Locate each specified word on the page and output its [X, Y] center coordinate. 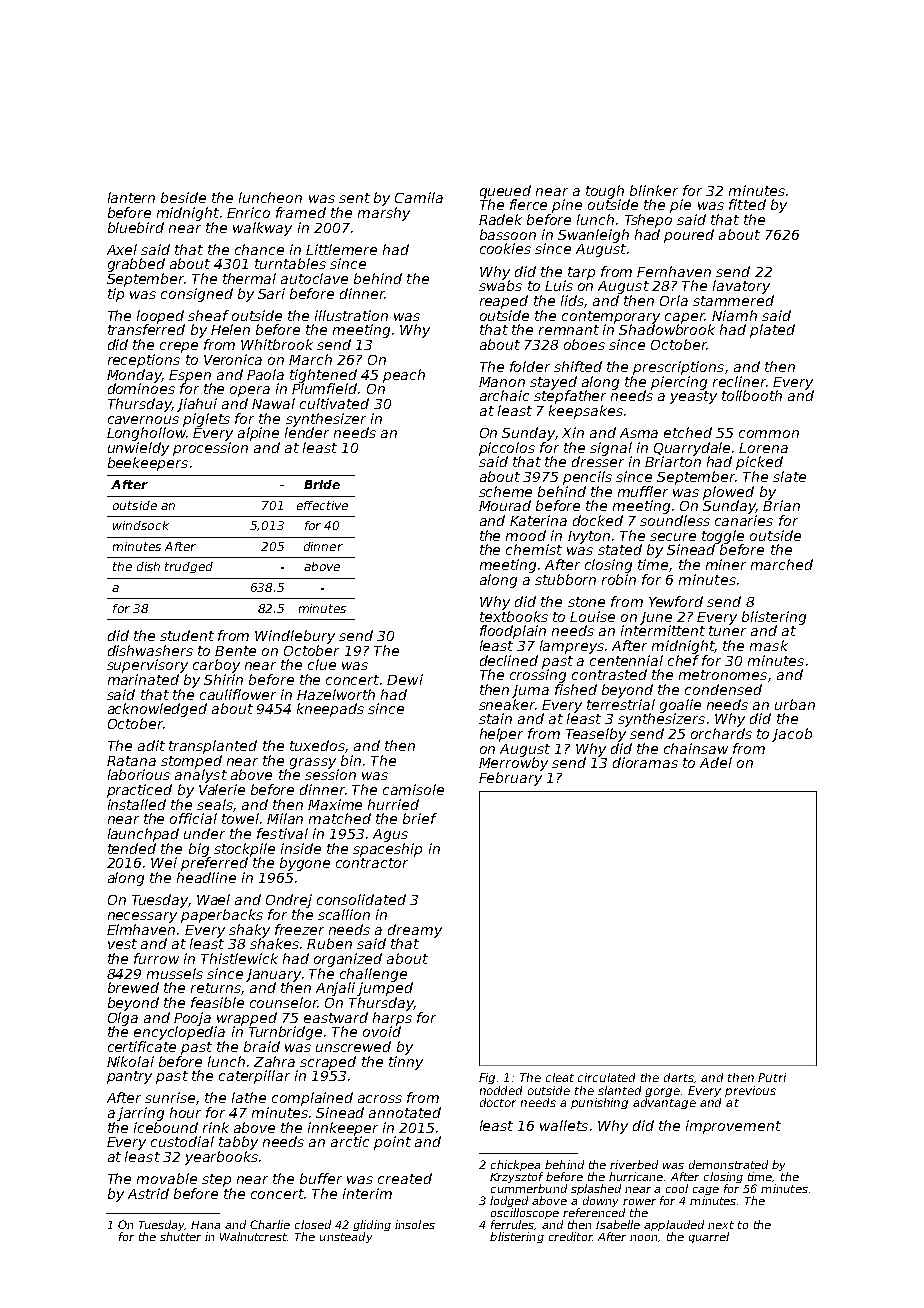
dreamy [415, 931]
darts [679, 1077]
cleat [560, 1077]
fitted [747, 204]
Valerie [222, 789]
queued [505, 192]
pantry [129, 1077]
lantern [131, 197]
